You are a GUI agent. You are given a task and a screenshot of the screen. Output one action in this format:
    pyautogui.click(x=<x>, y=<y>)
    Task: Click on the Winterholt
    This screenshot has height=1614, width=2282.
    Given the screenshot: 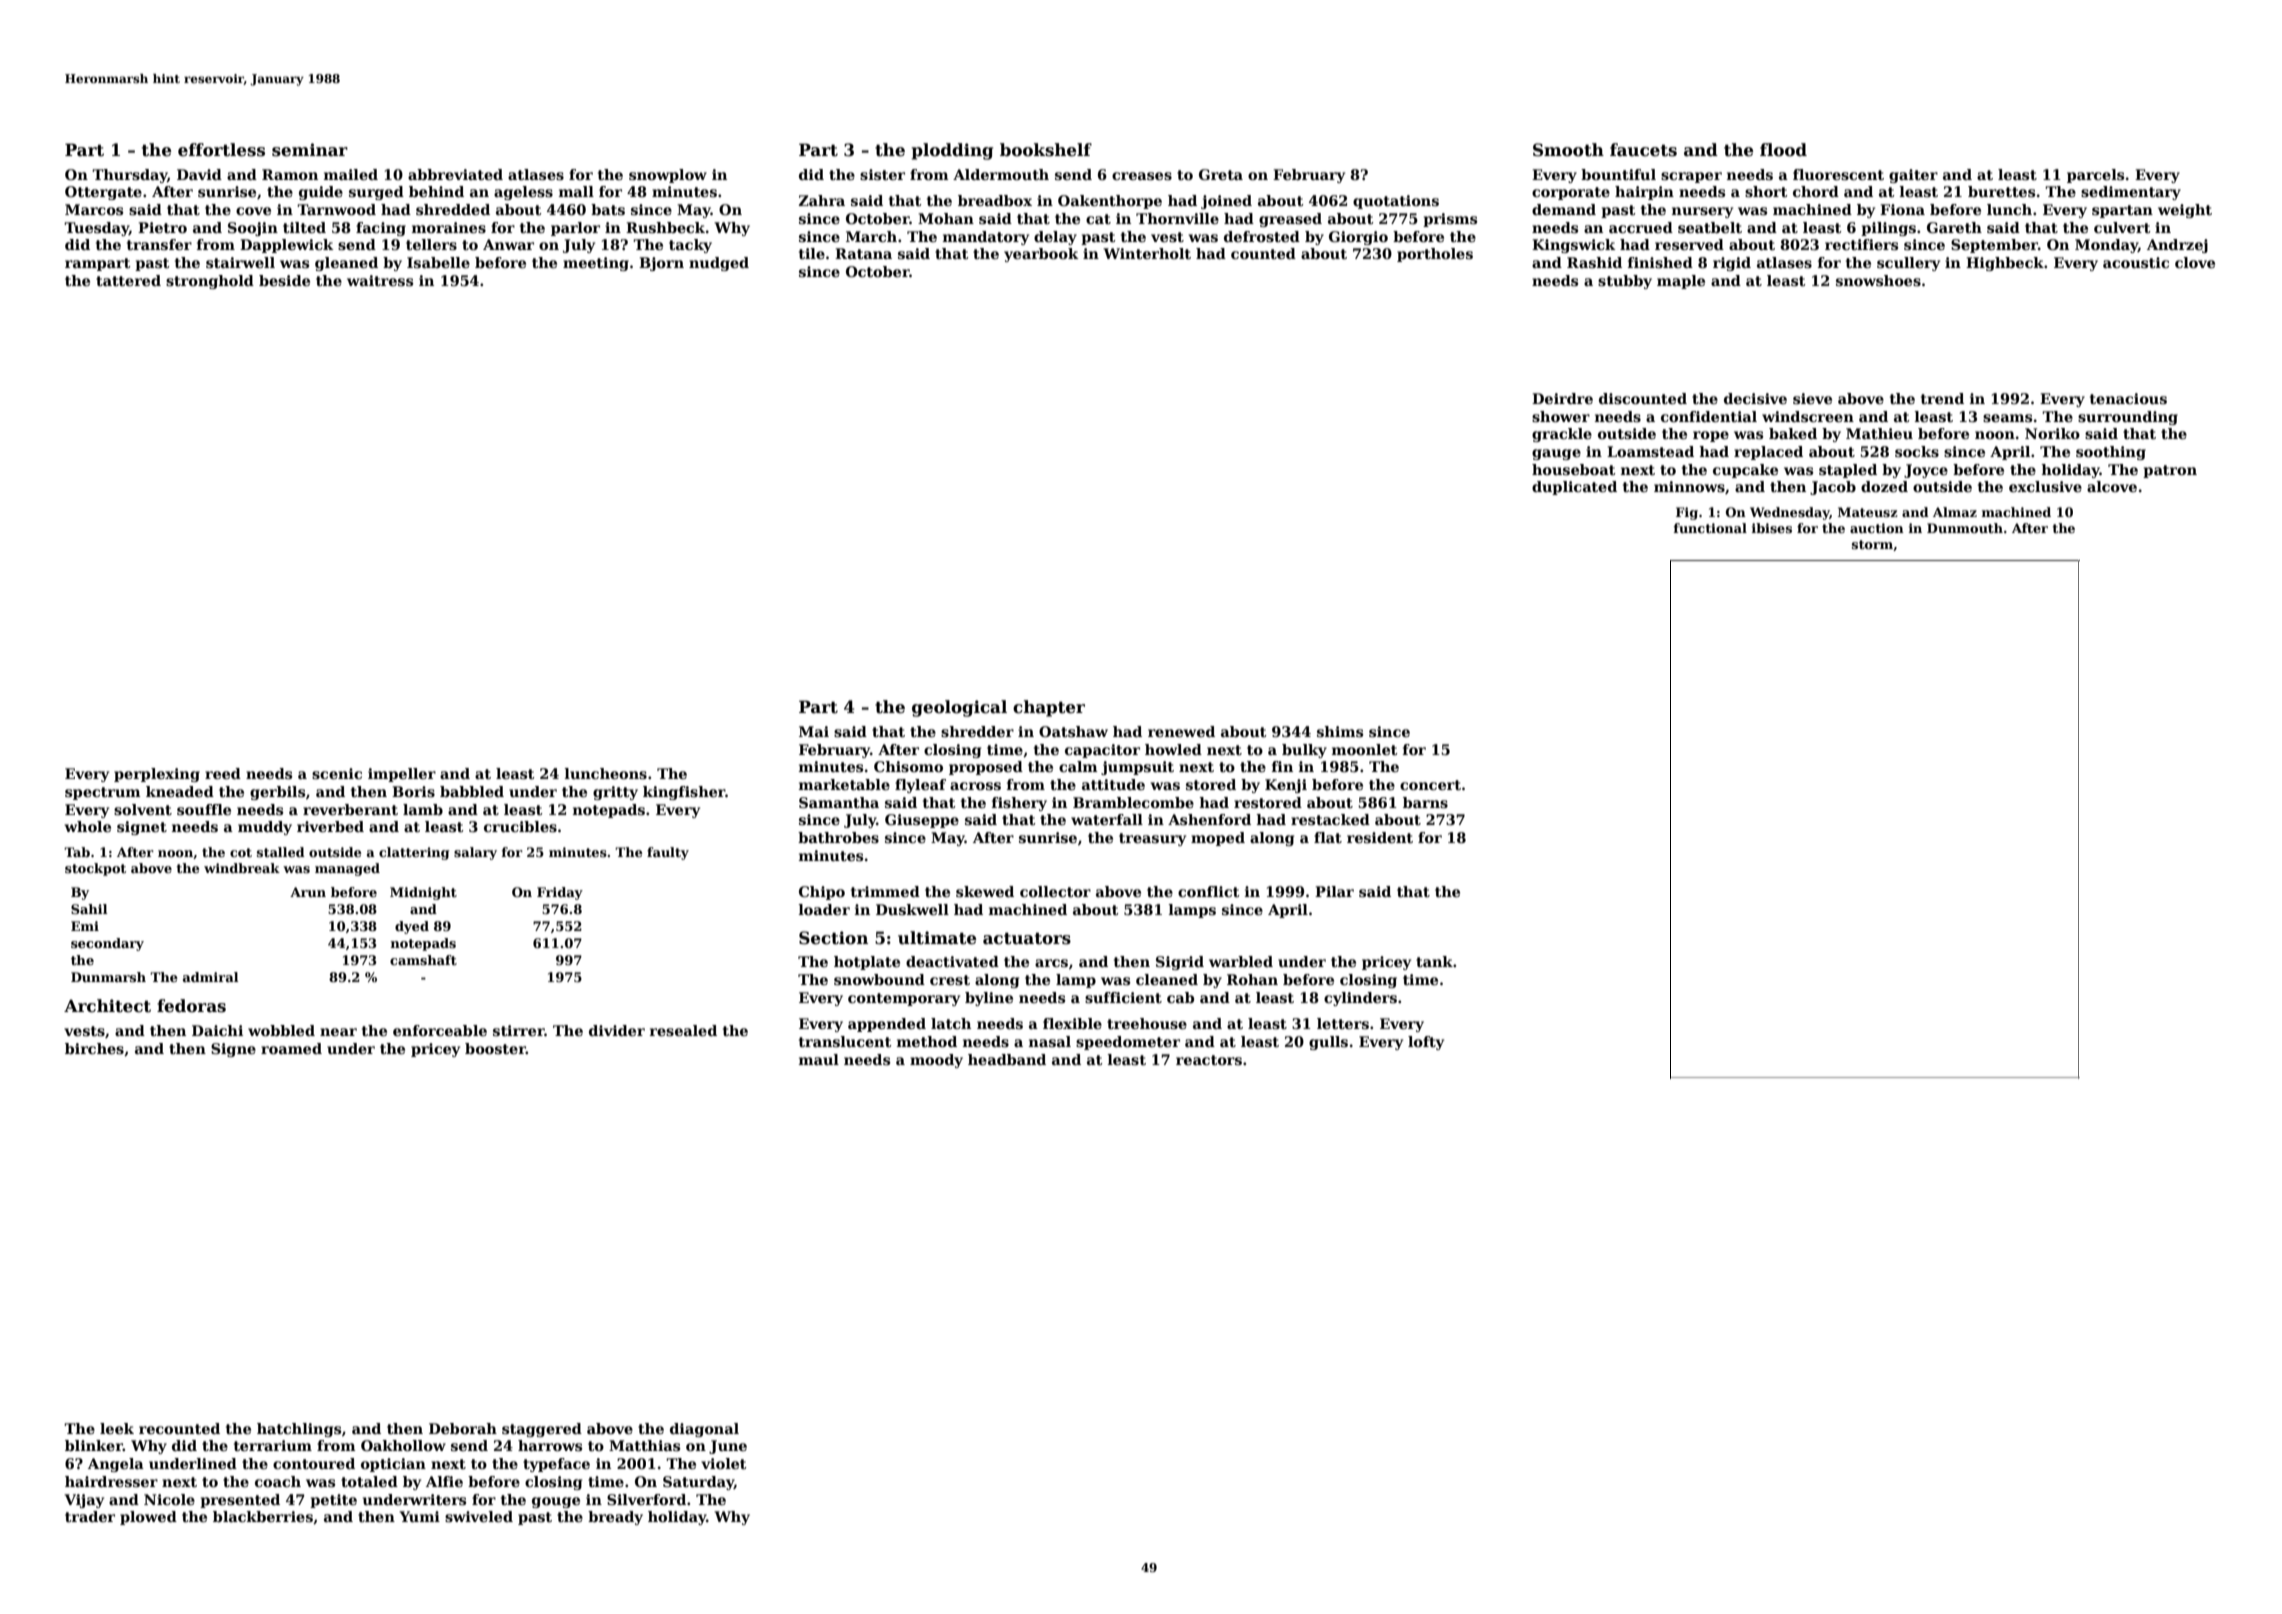 What is the action you would take?
    pyautogui.click(x=1147, y=253)
